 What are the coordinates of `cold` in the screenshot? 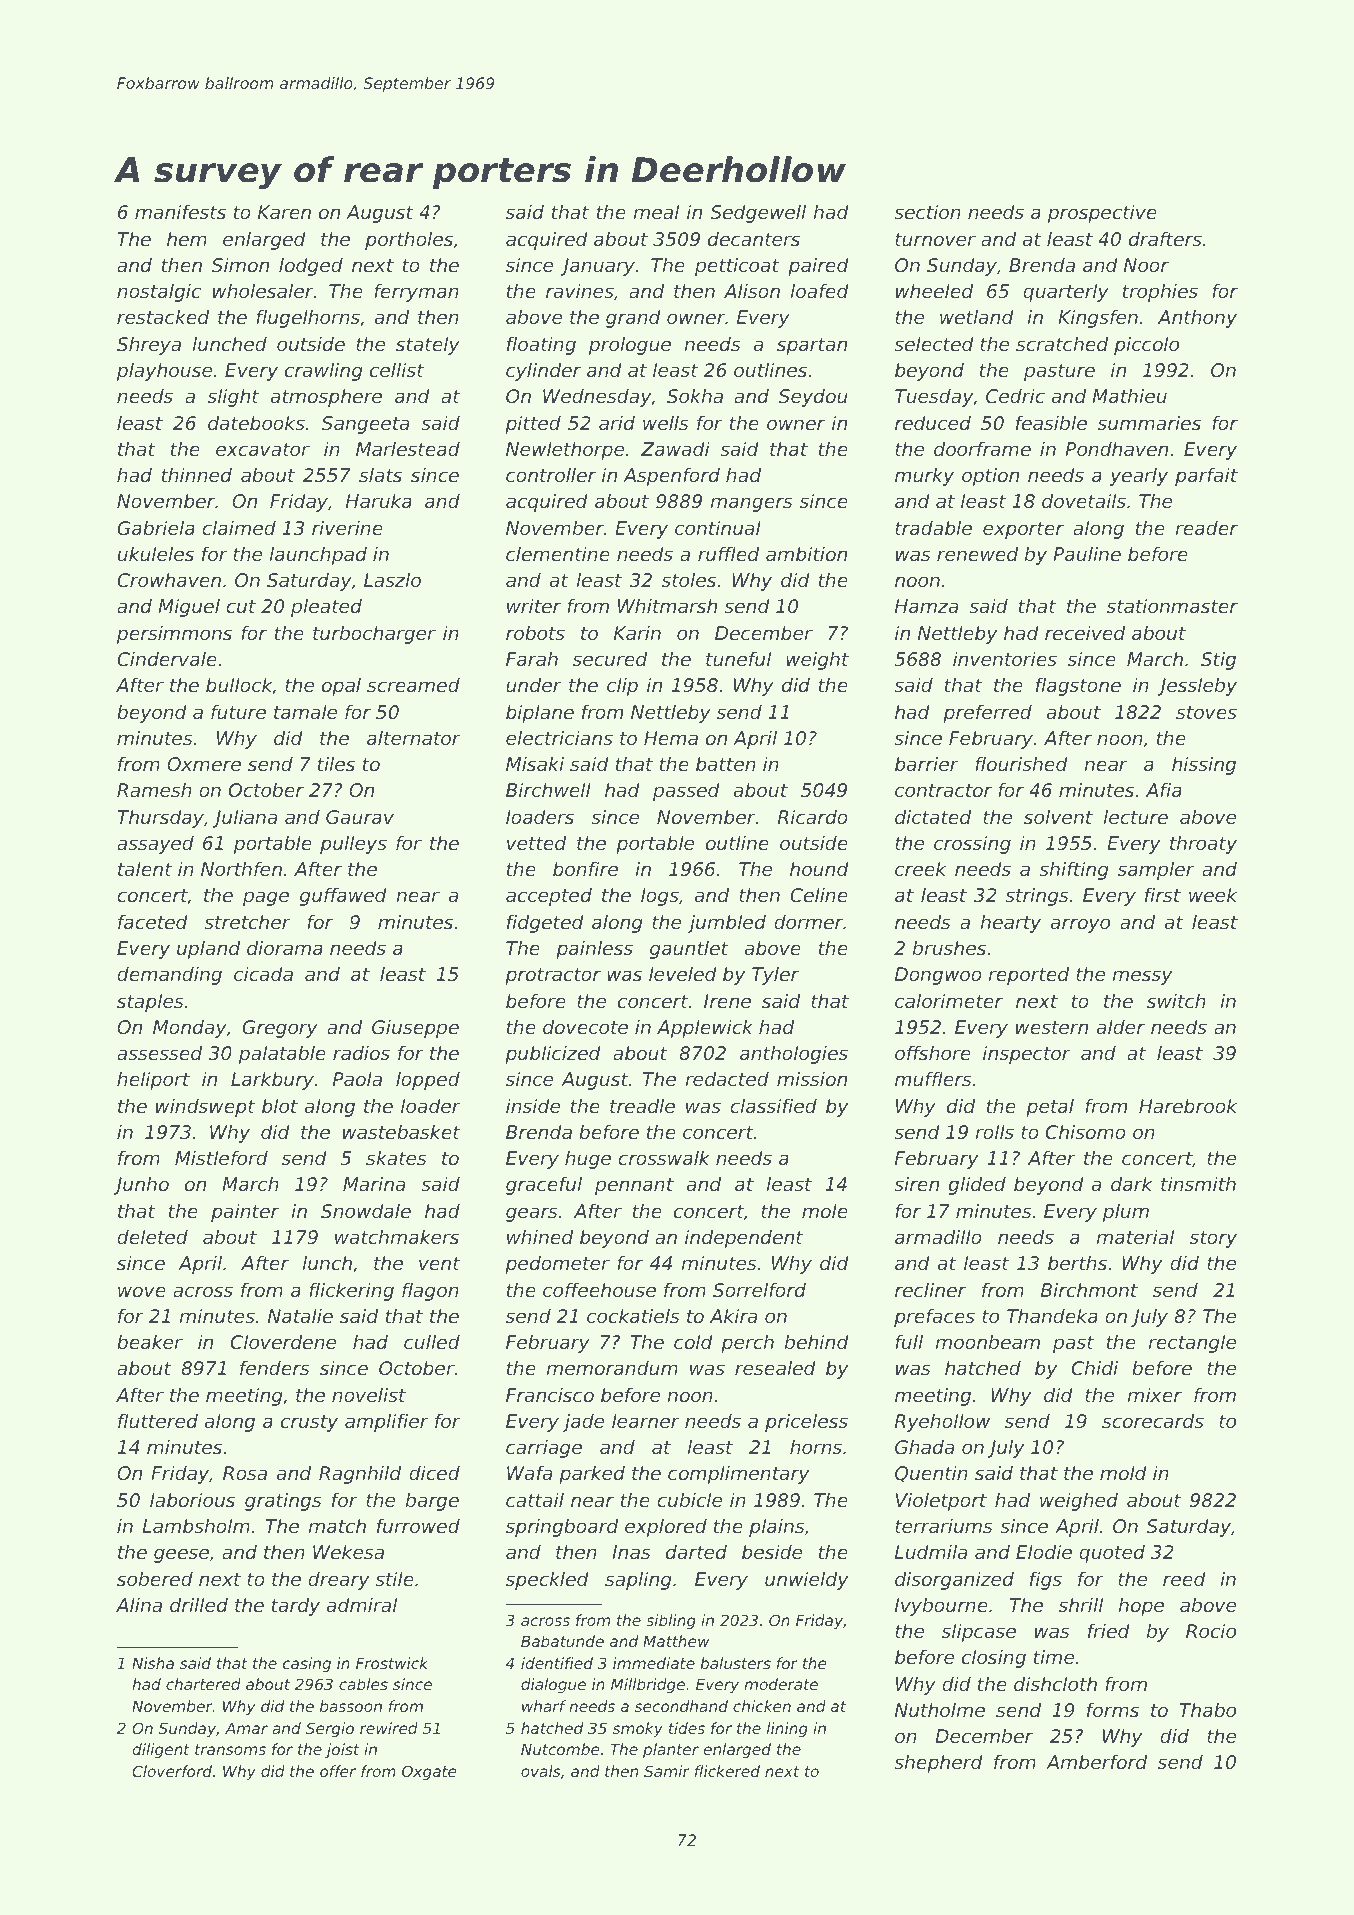 It's located at (693, 1342).
